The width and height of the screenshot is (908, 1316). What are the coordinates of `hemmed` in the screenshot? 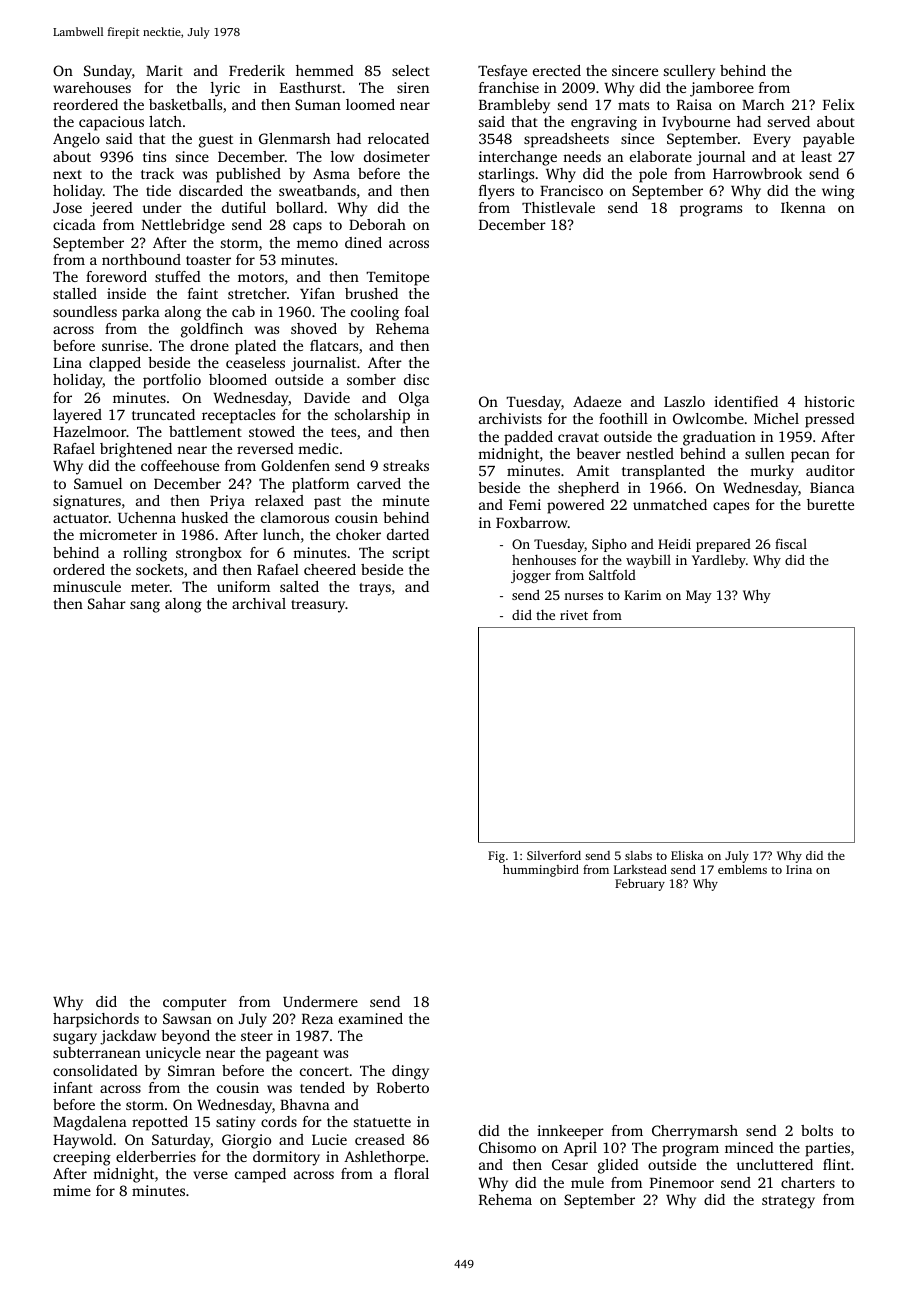 It's located at (325, 70).
